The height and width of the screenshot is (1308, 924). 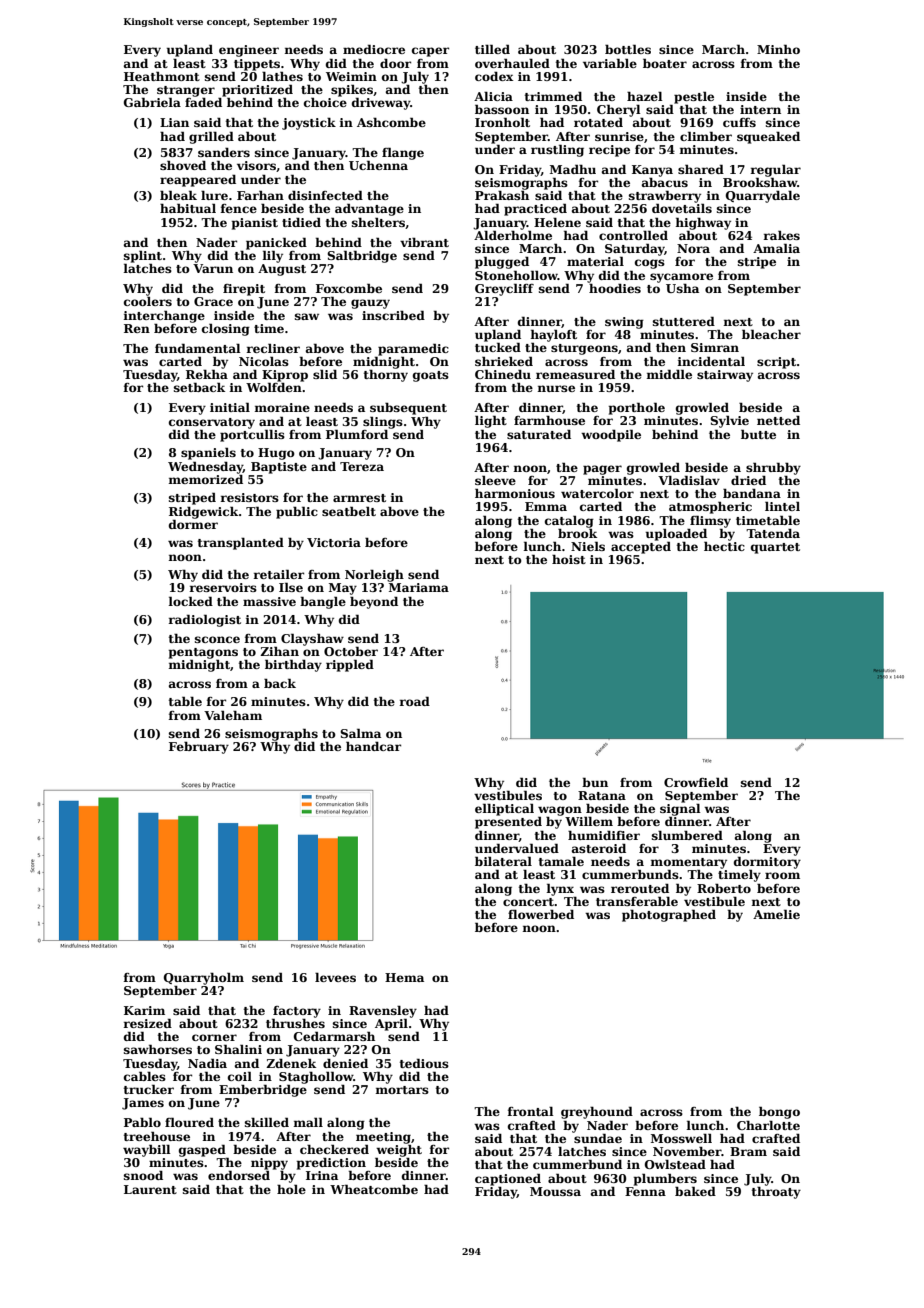 What do you see at coordinates (162, 76) in the screenshot?
I see `Heathmont` at bounding box center [162, 76].
